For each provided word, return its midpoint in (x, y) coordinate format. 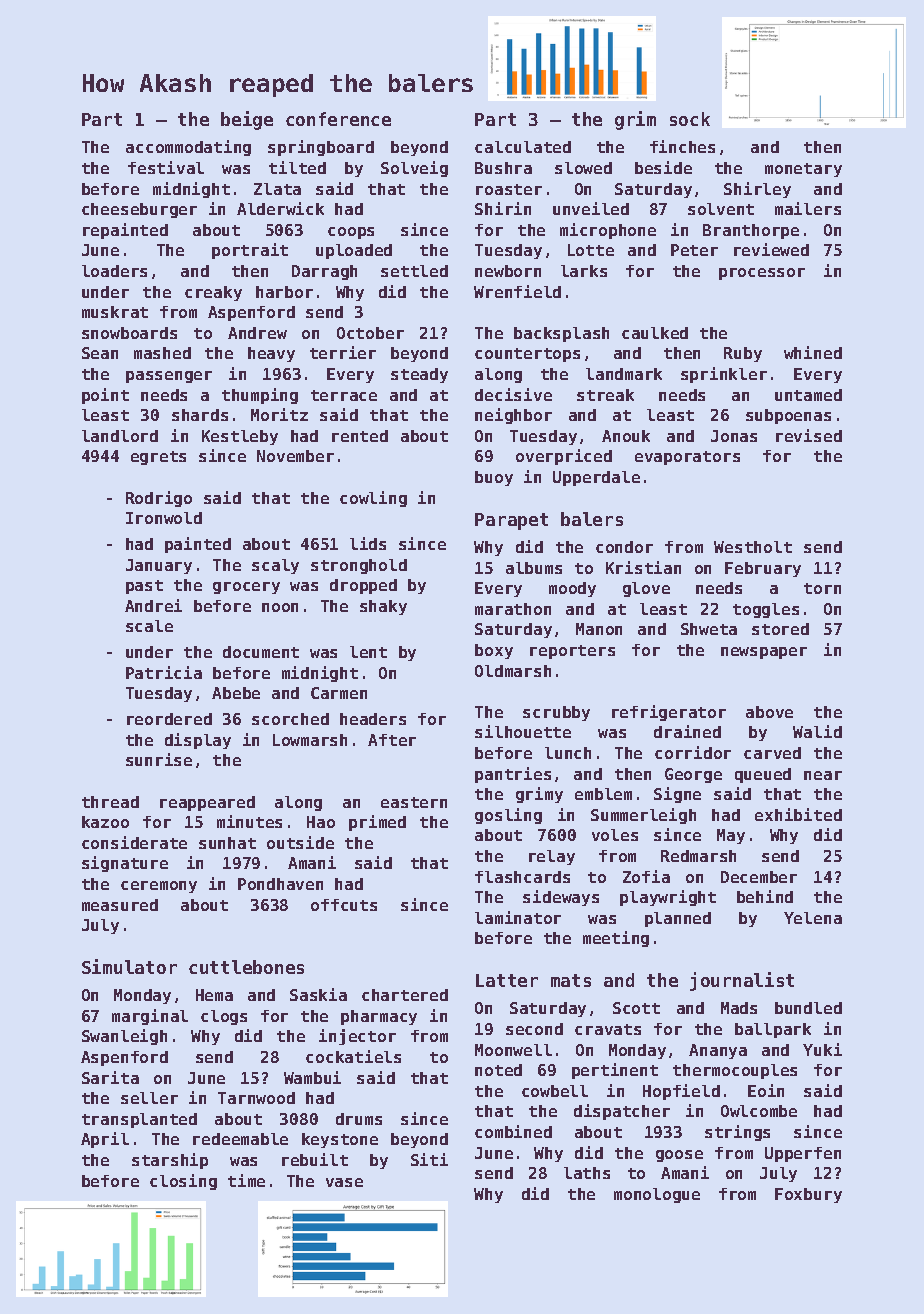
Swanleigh (124, 1037)
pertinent (615, 1071)
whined (813, 352)
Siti (429, 1159)
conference (338, 119)
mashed (162, 353)
